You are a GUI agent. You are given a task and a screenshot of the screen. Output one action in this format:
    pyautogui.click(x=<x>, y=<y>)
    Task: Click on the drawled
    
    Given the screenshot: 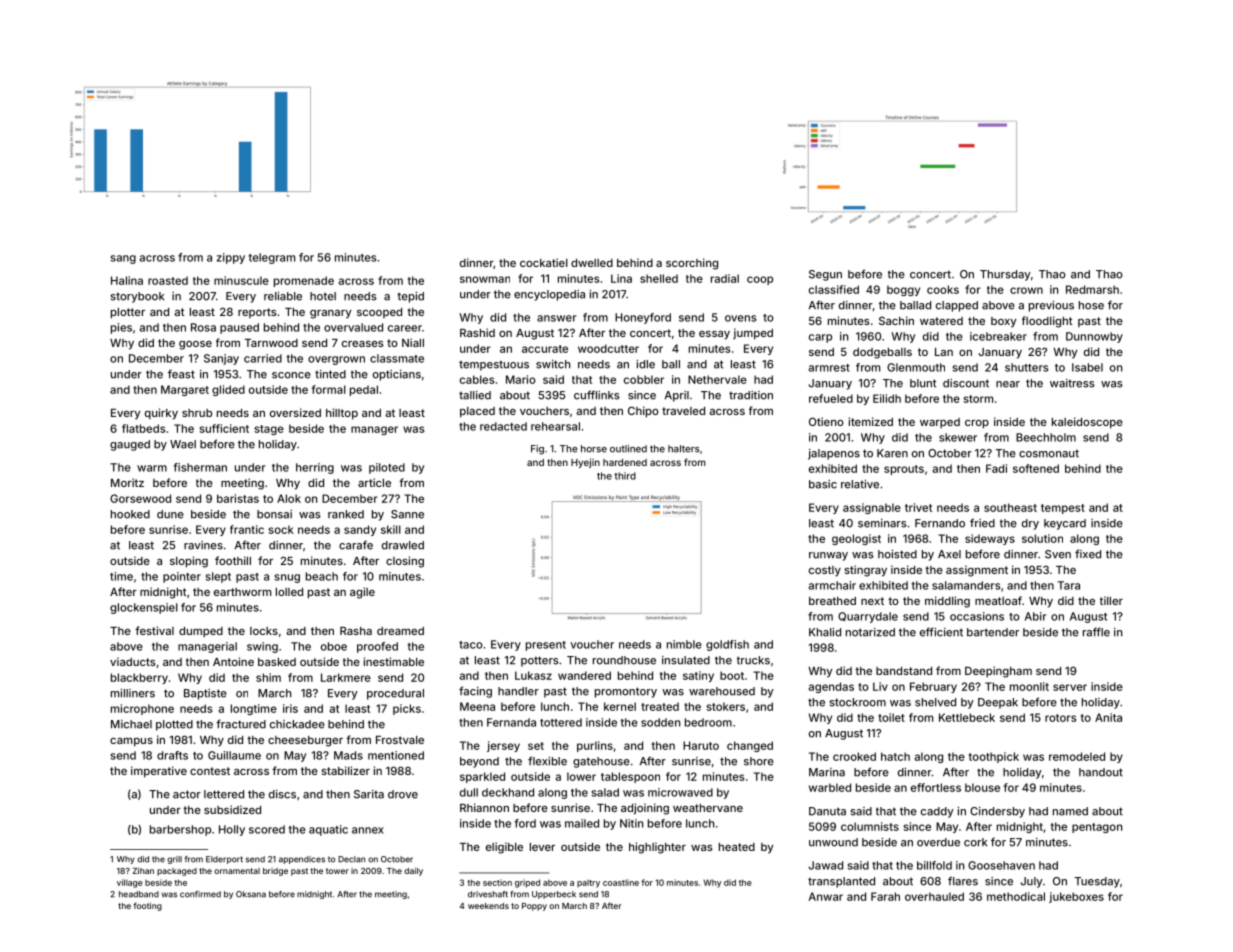 What is the action you would take?
    pyautogui.click(x=403, y=545)
